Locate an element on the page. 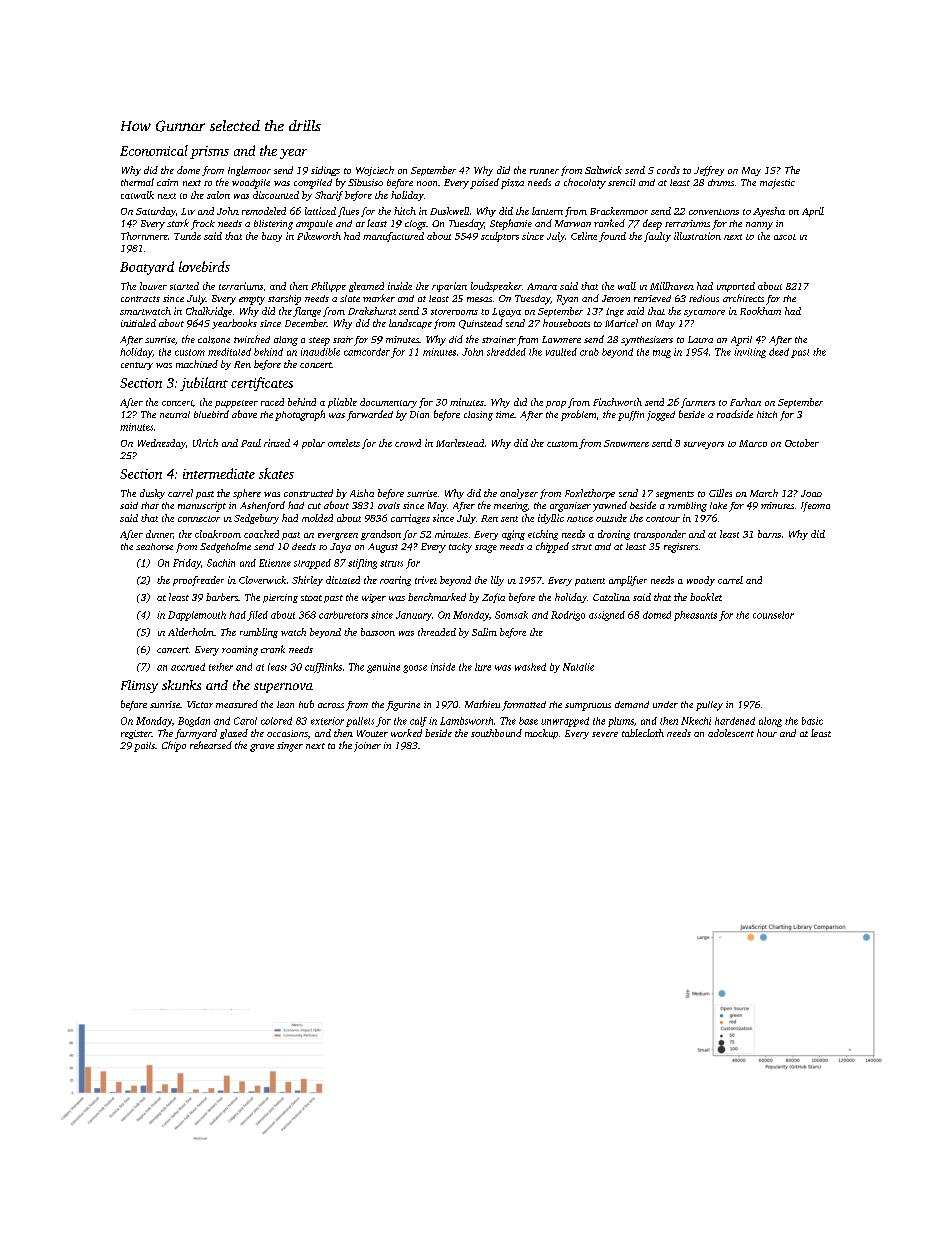 The image size is (952, 1233). segments is located at coordinates (675, 495).
